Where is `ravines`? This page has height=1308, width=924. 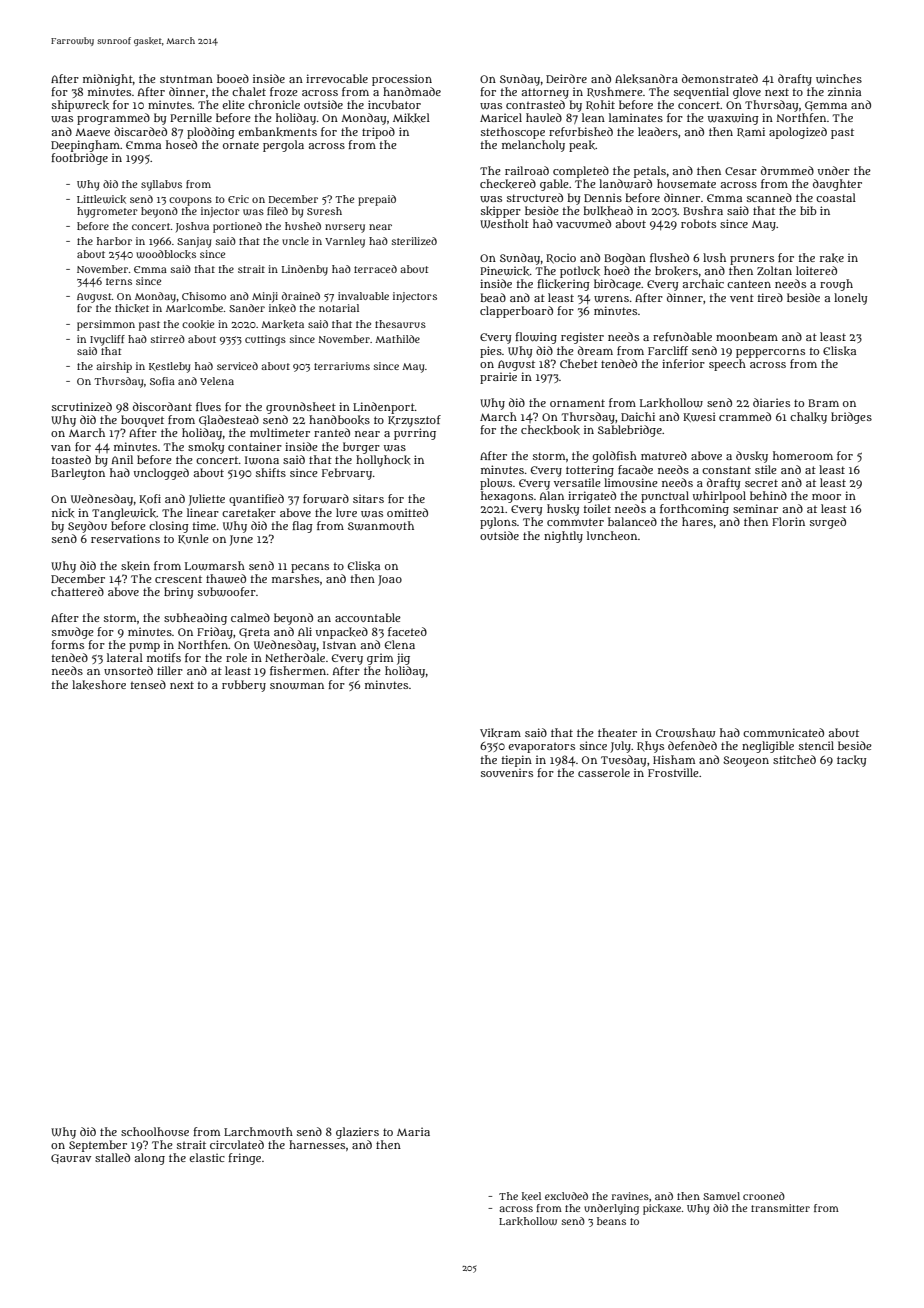
ravines is located at coordinates (630, 1196).
